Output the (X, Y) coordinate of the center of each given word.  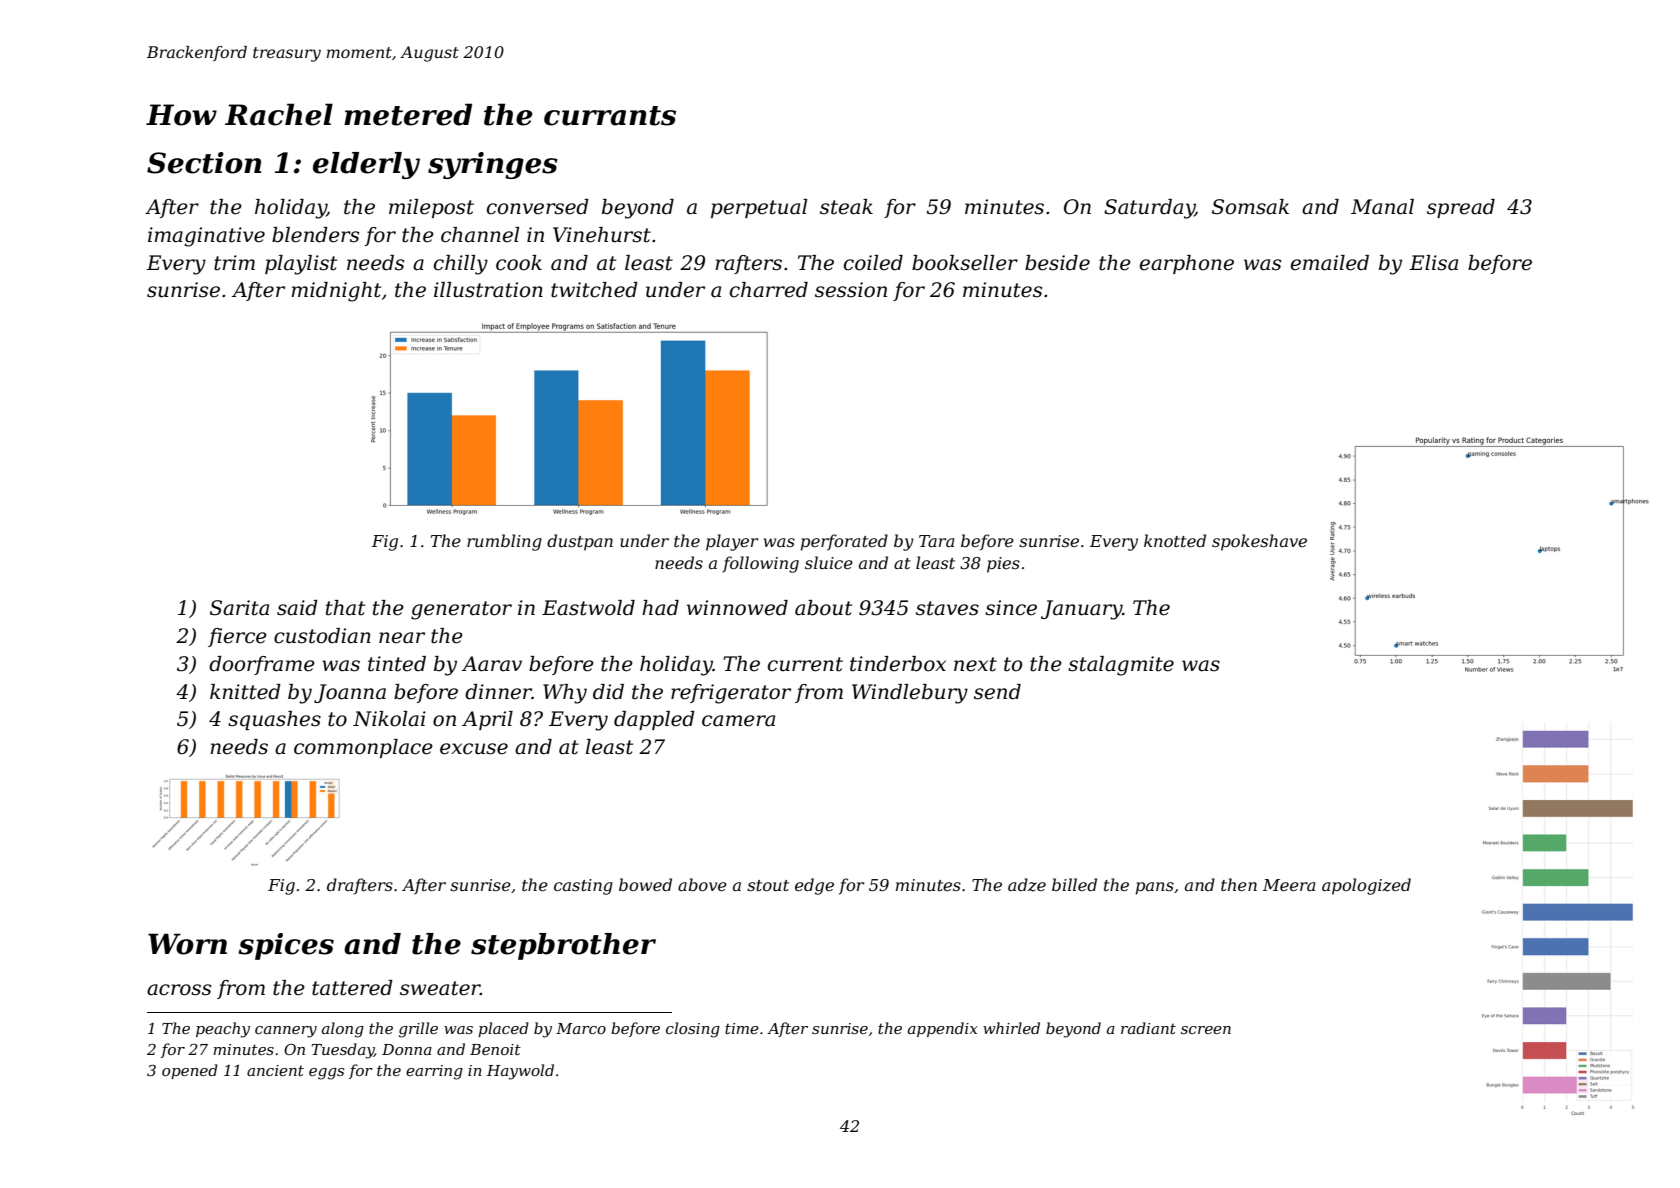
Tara (936, 541)
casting (583, 887)
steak (846, 207)
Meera (1289, 885)
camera (738, 721)
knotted (1175, 540)
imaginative (206, 237)
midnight (336, 292)
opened (190, 1071)
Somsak (1250, 207)
